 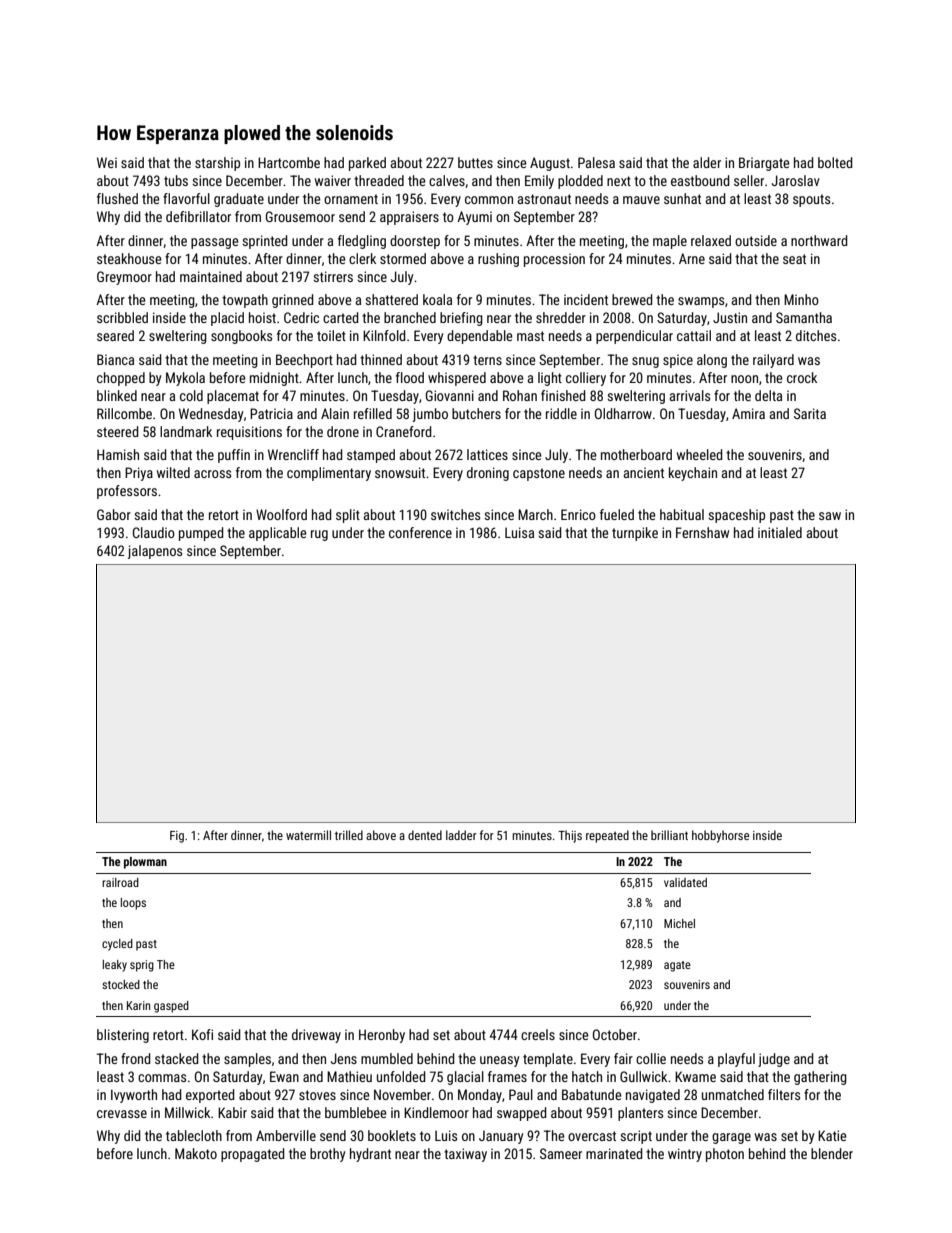 I want to click on watermill, so click(x=308, y=835).
